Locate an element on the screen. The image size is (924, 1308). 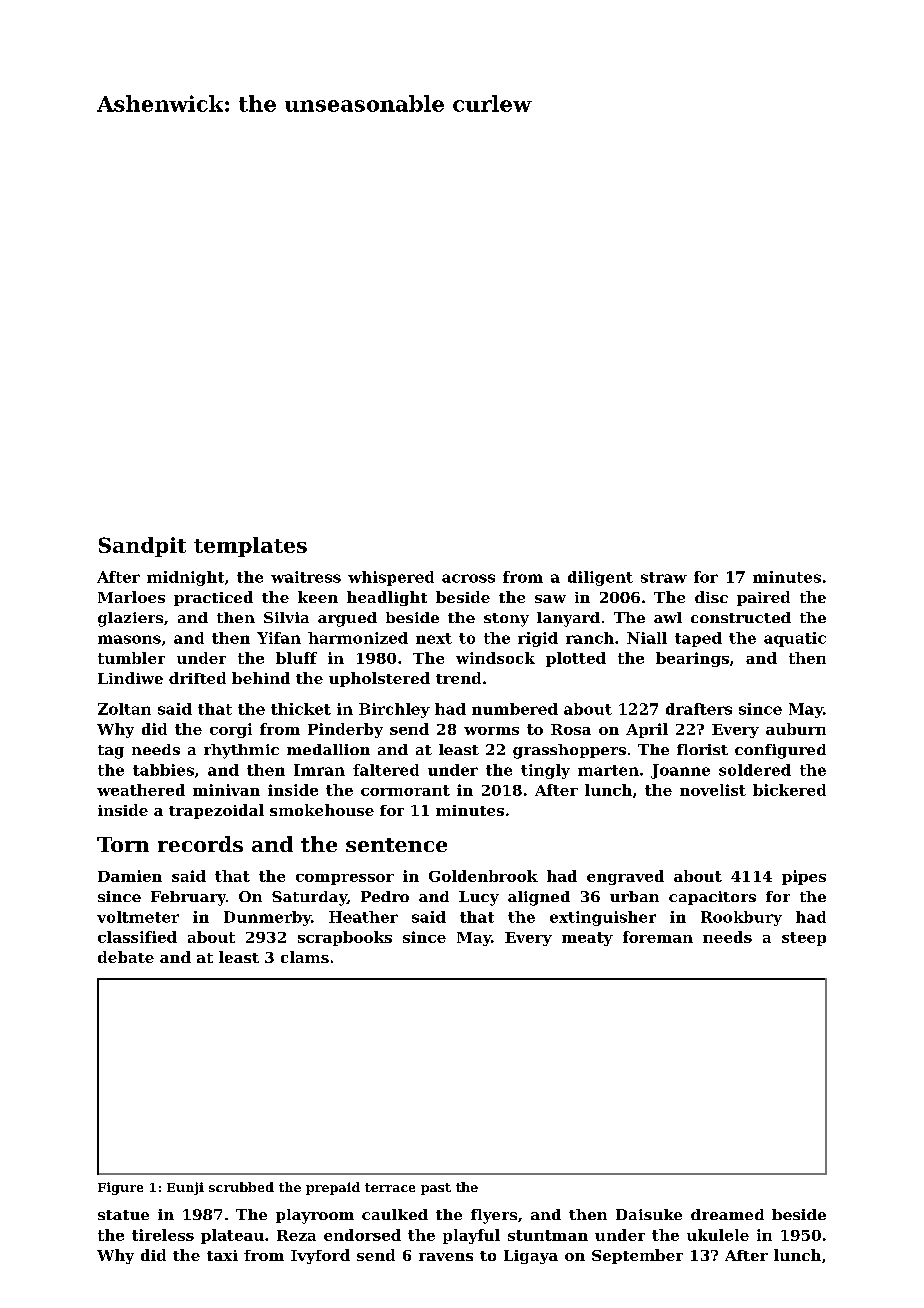
debate is located at coordinates (126, 957).
